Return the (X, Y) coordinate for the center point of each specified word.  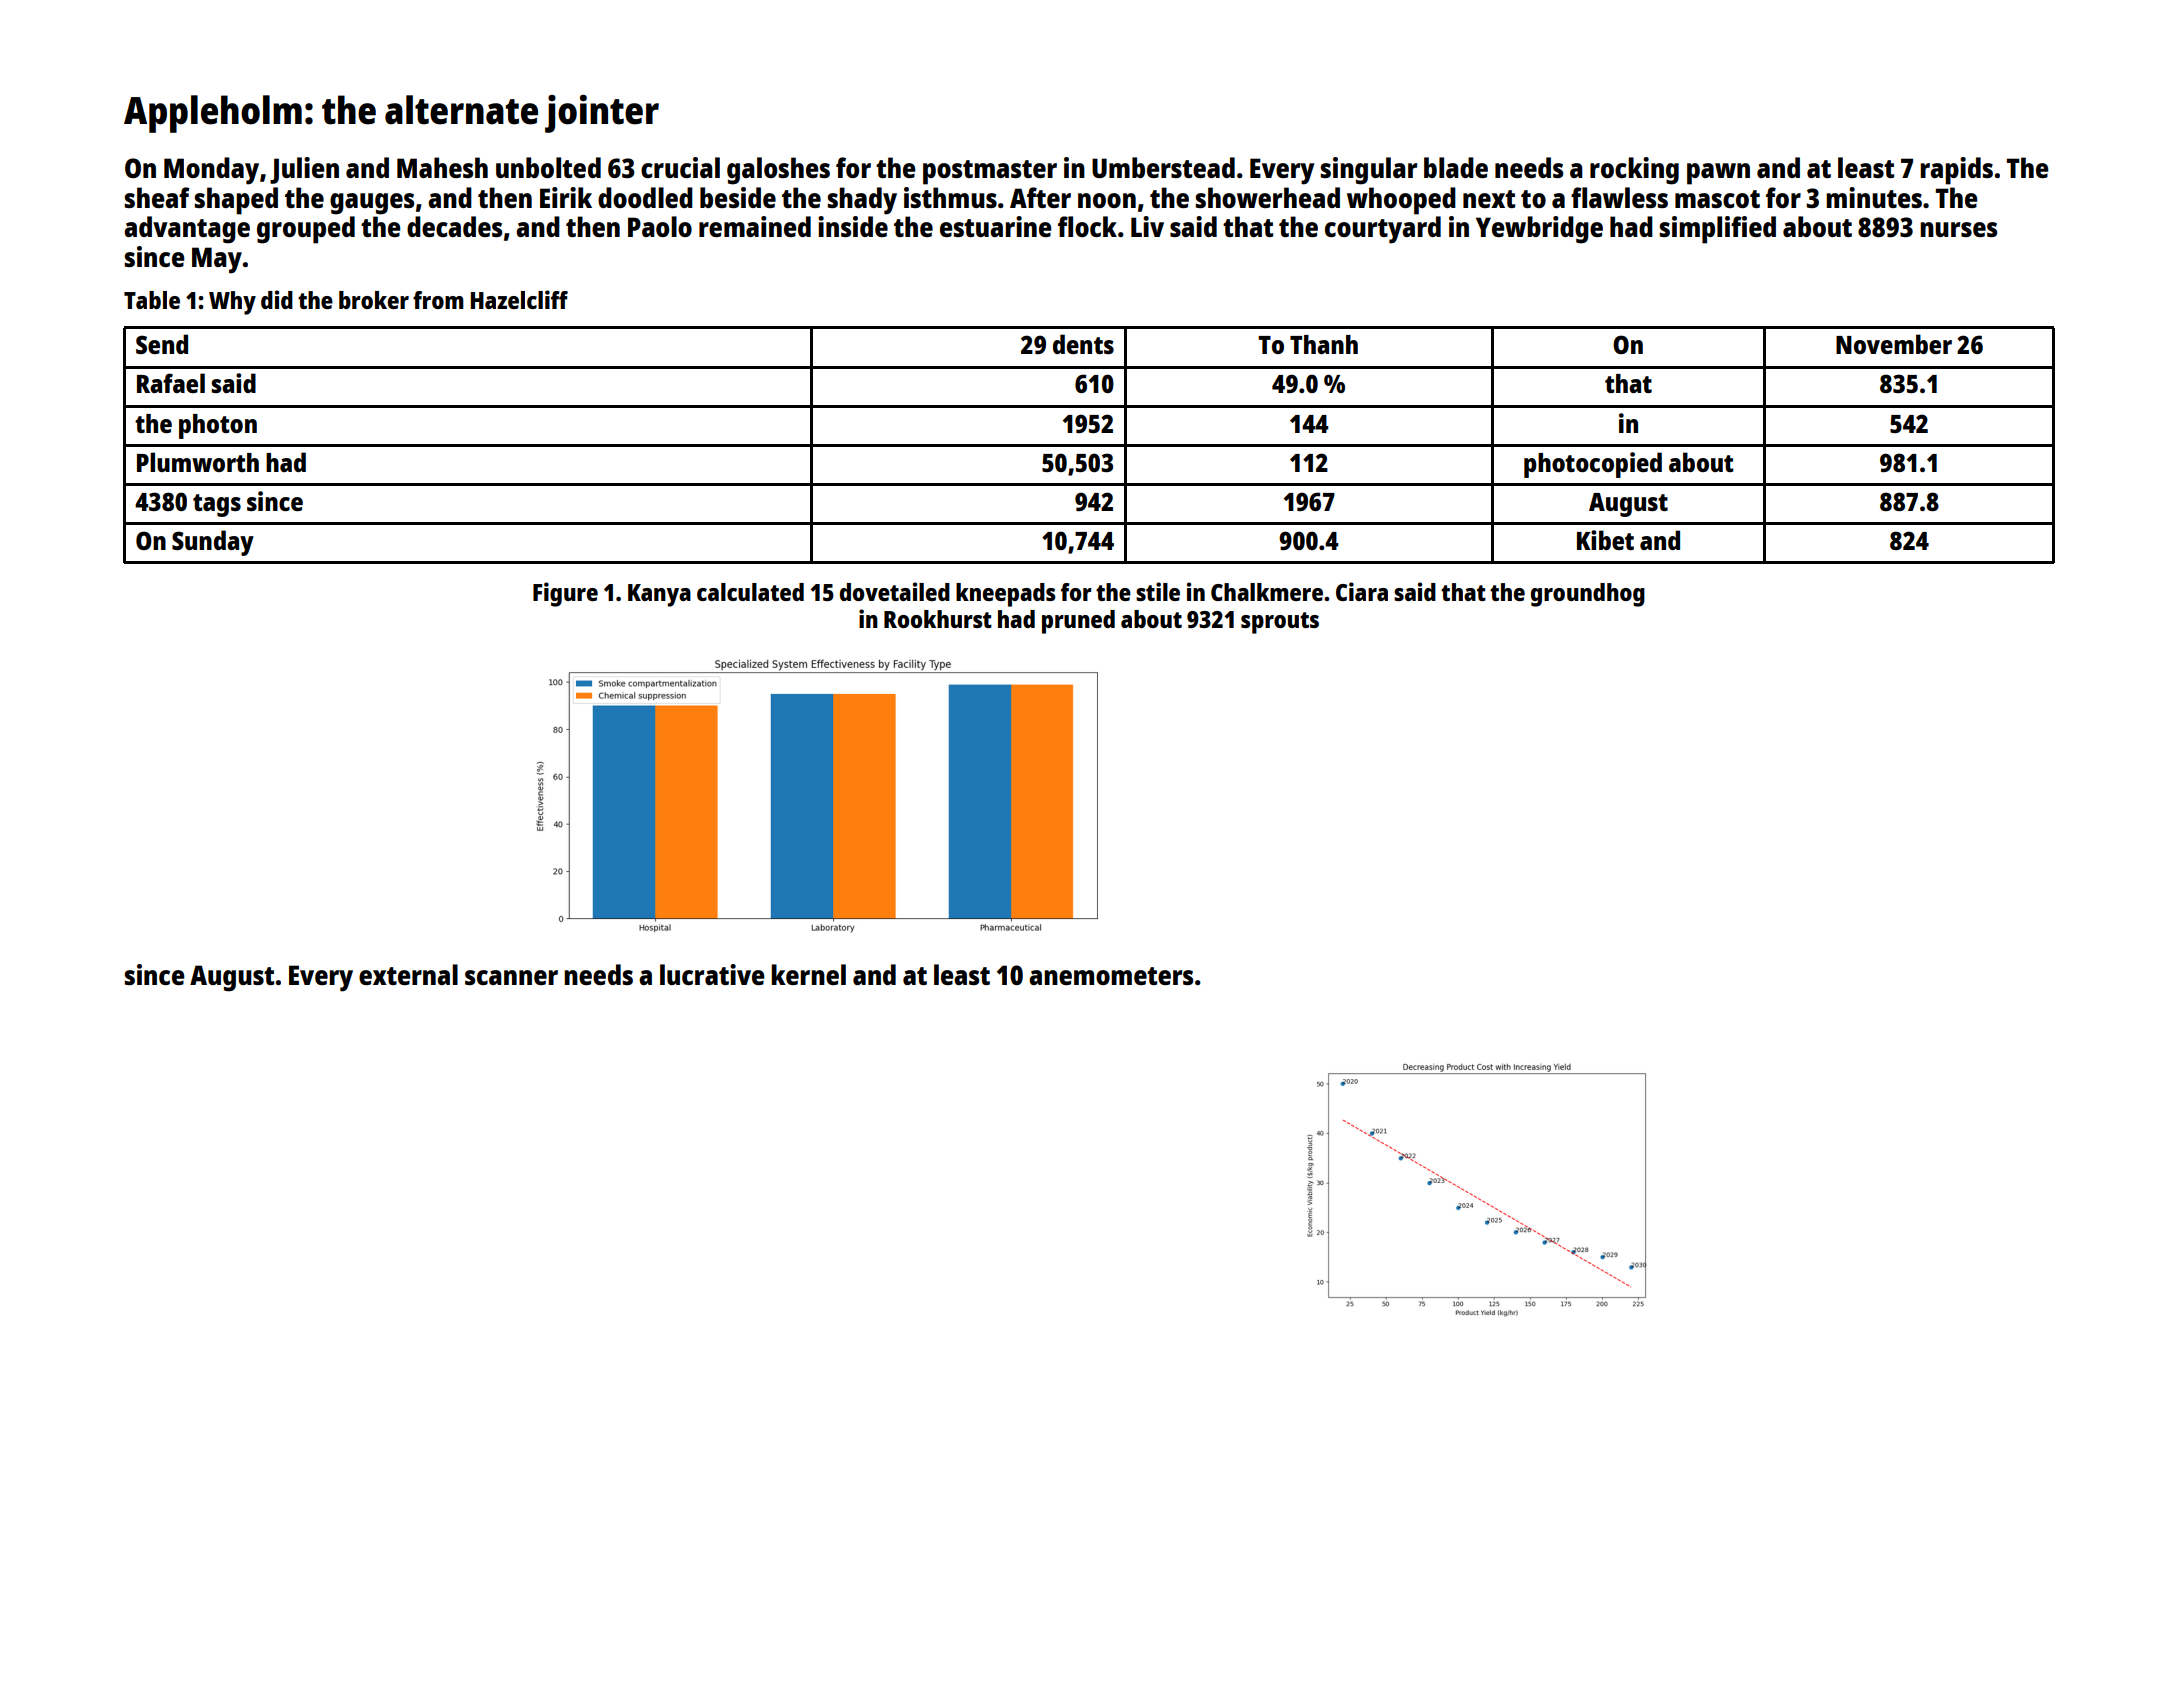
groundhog (1588, 595)
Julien (304, 170)
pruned (1078, 622)
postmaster (990, 172)
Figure (565, 594)
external (408, 974)
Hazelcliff (519, 299)
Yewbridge (1539, 230)
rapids (1956, 171)
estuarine (995, 226)
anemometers (1111, 976)
